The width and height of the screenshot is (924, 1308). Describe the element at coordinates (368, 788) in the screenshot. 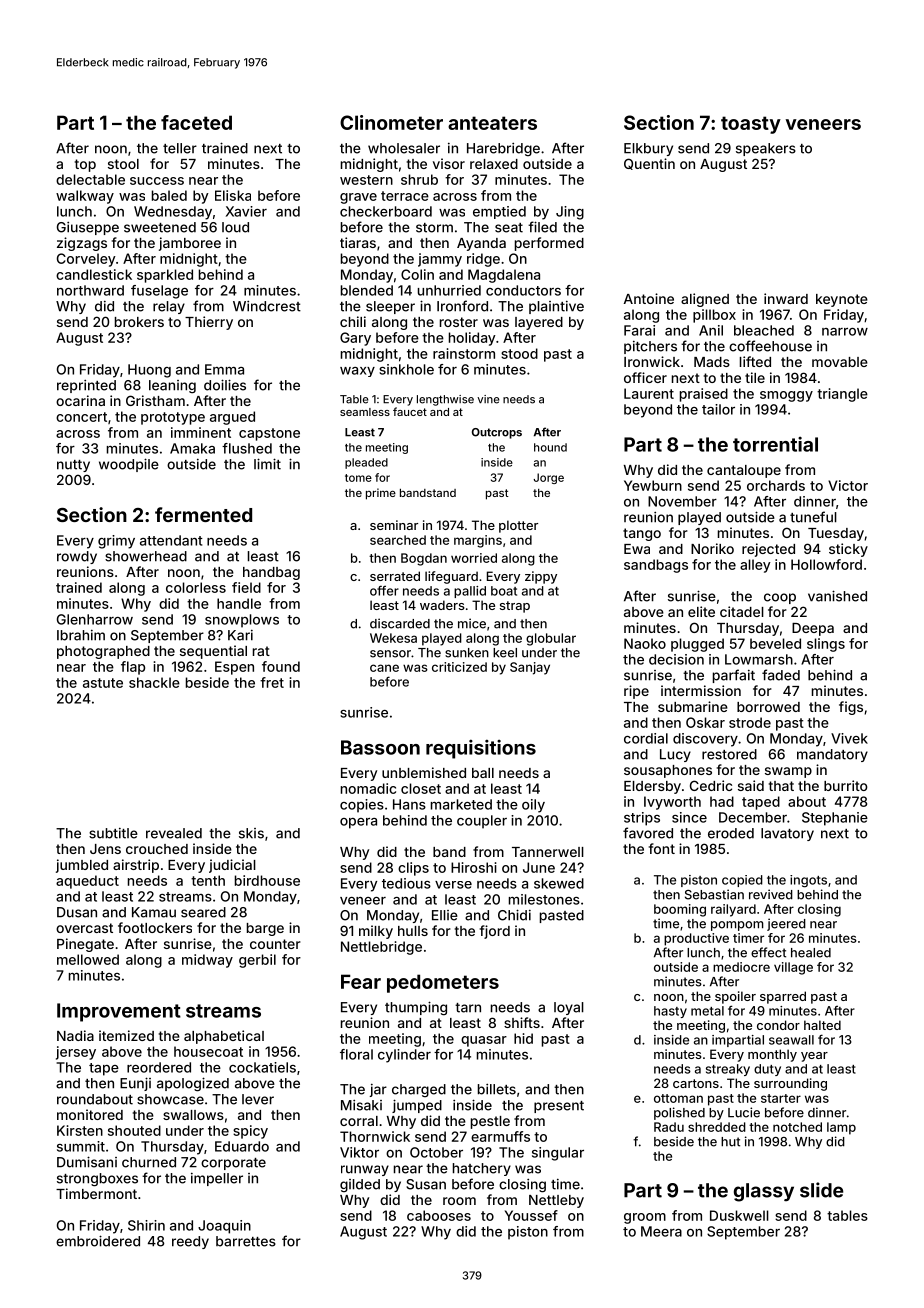

I see `nomadic` at that location.
